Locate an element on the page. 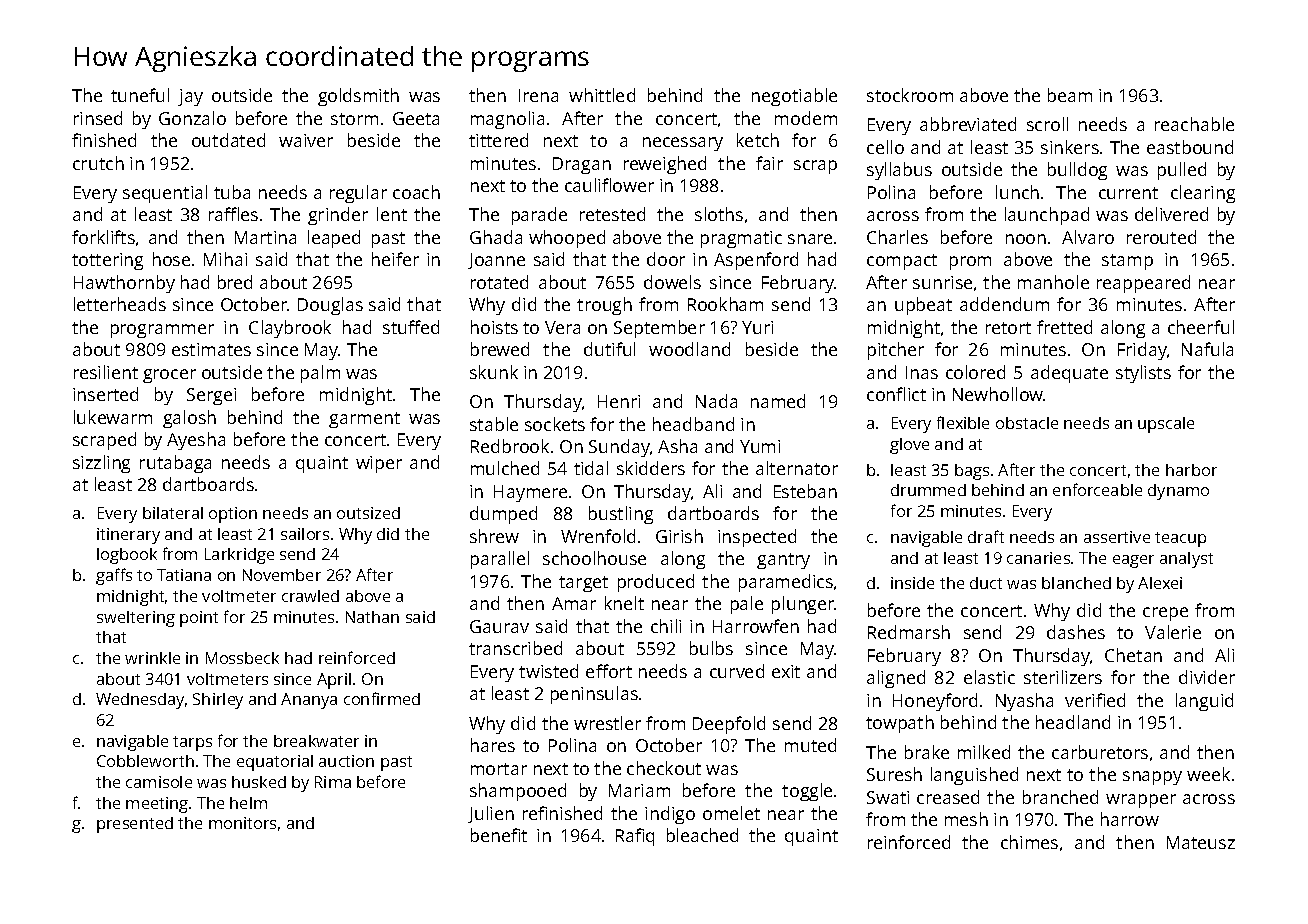 The width and height of the image is (1308, 924). enforceable is located at coordinates (1097, 489).
